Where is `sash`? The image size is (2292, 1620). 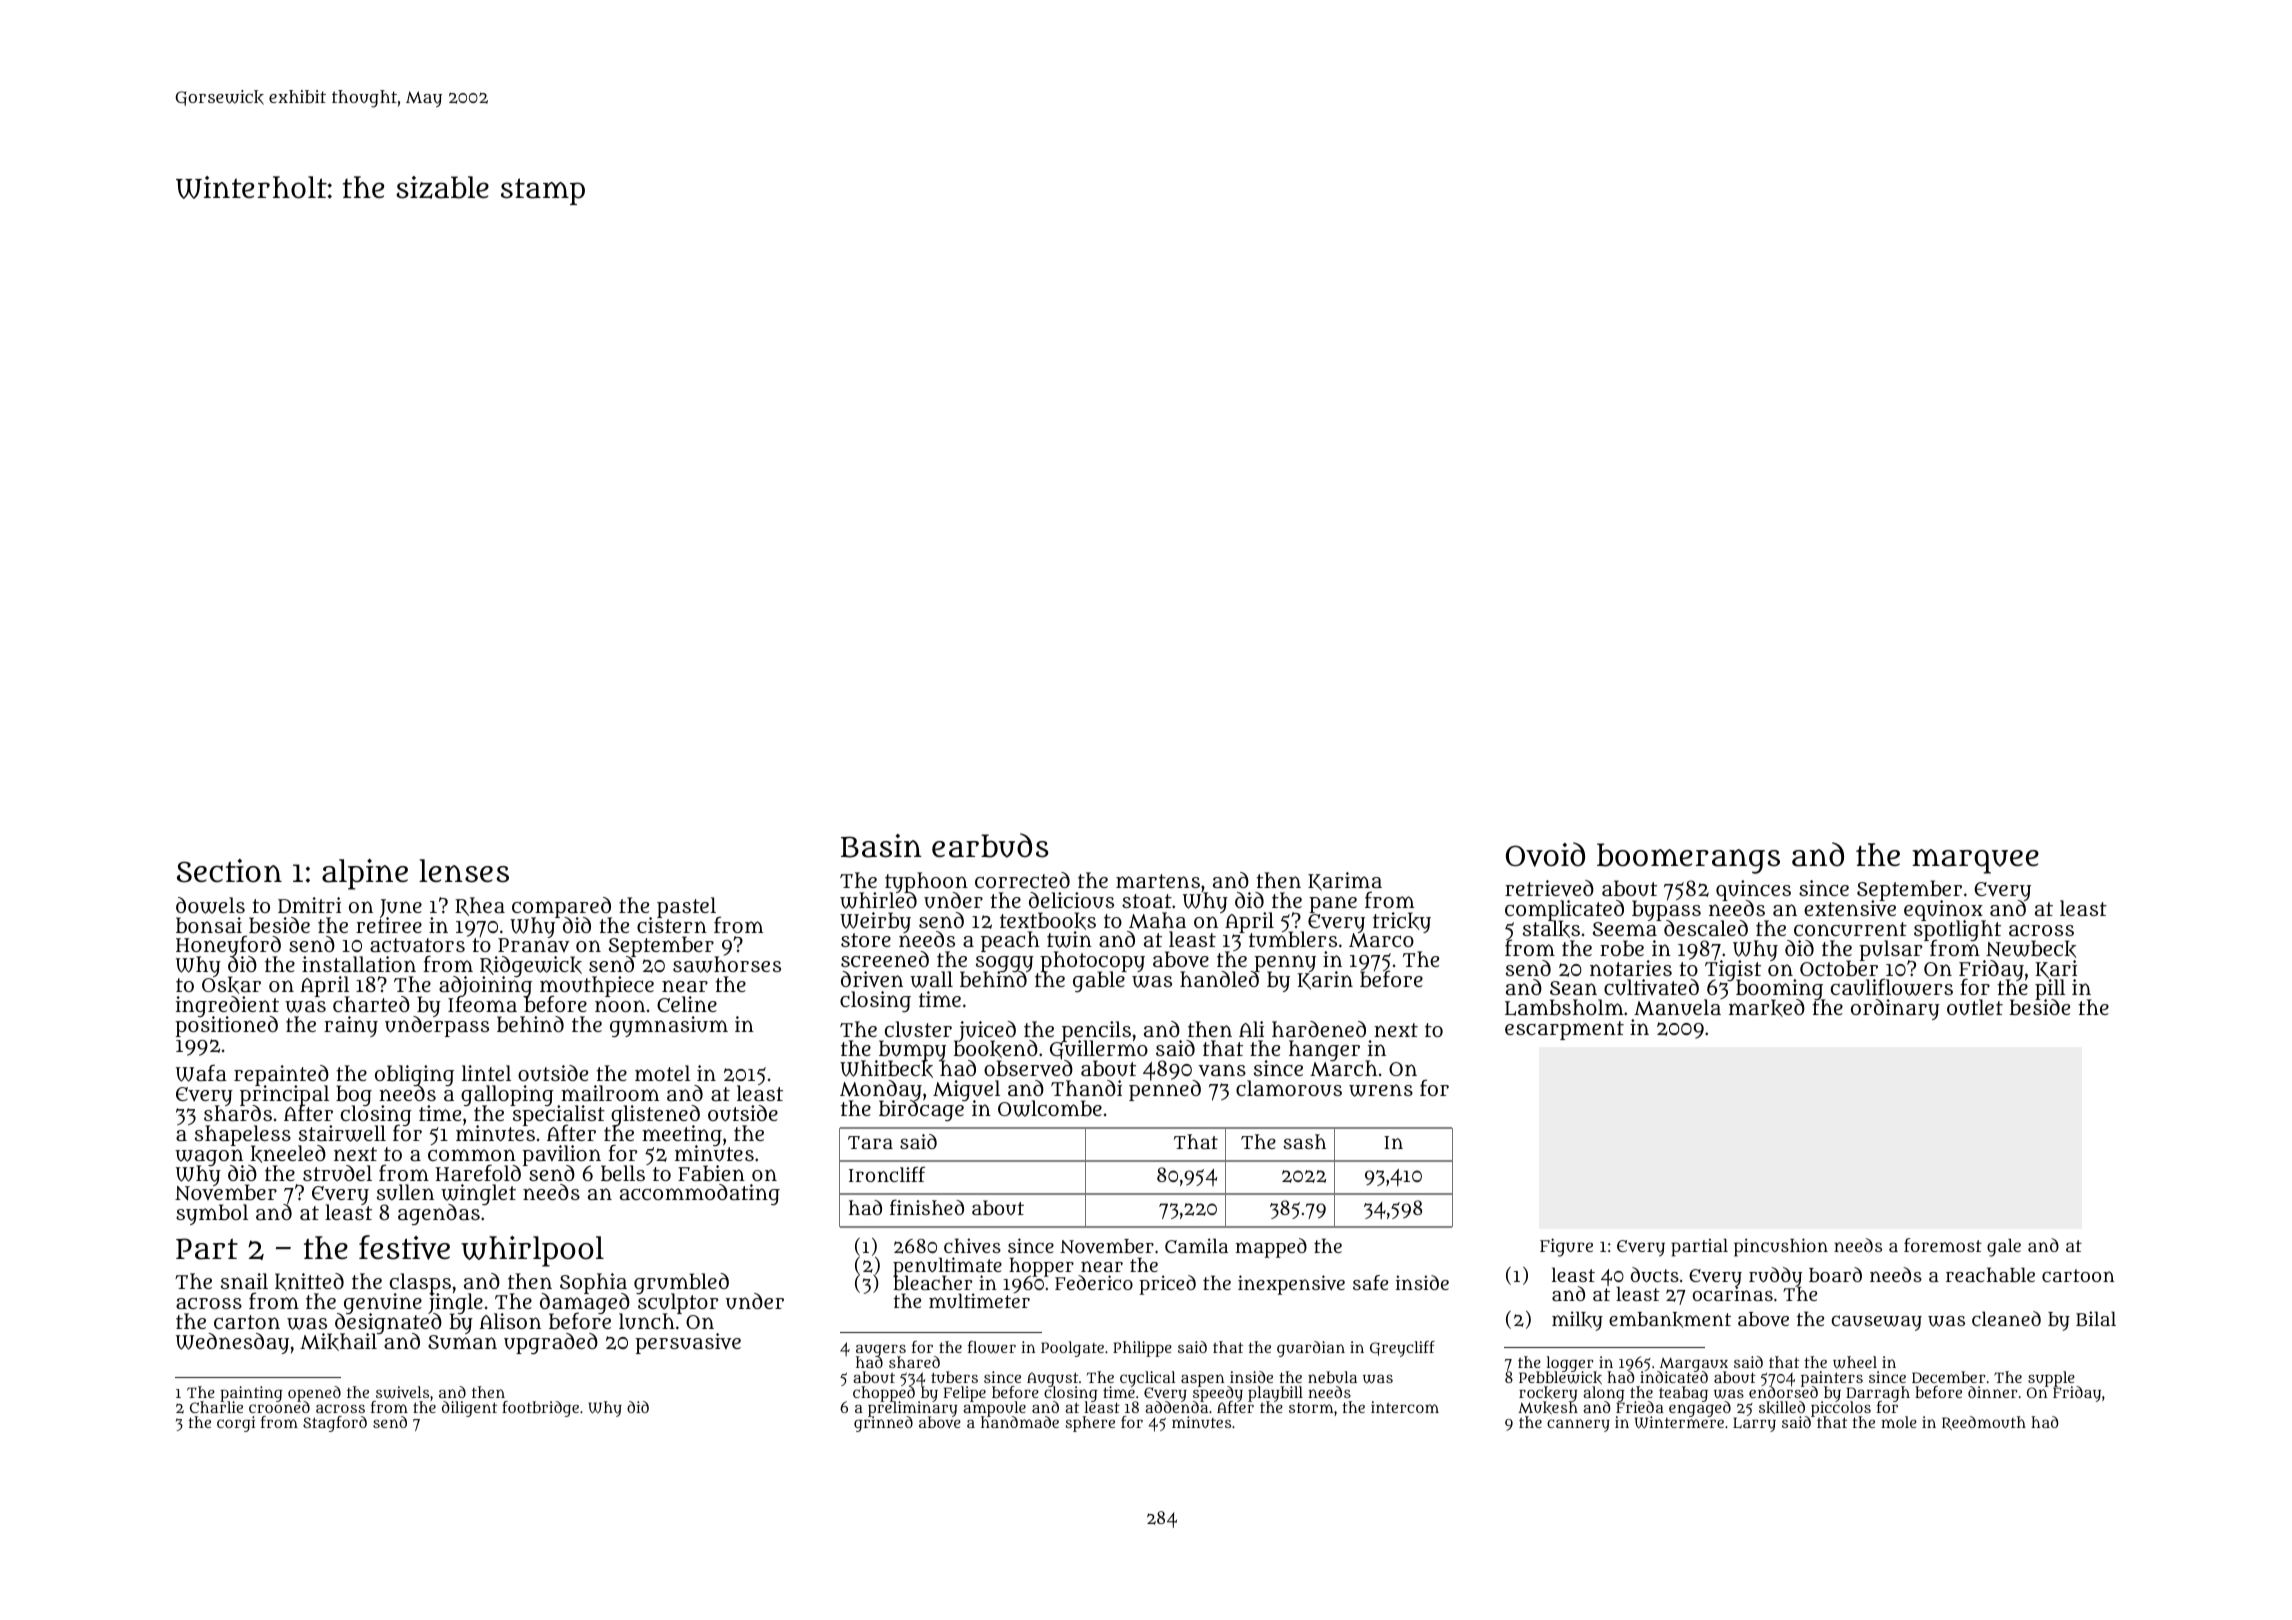
sash is located at coordinates (1305, 1141).
